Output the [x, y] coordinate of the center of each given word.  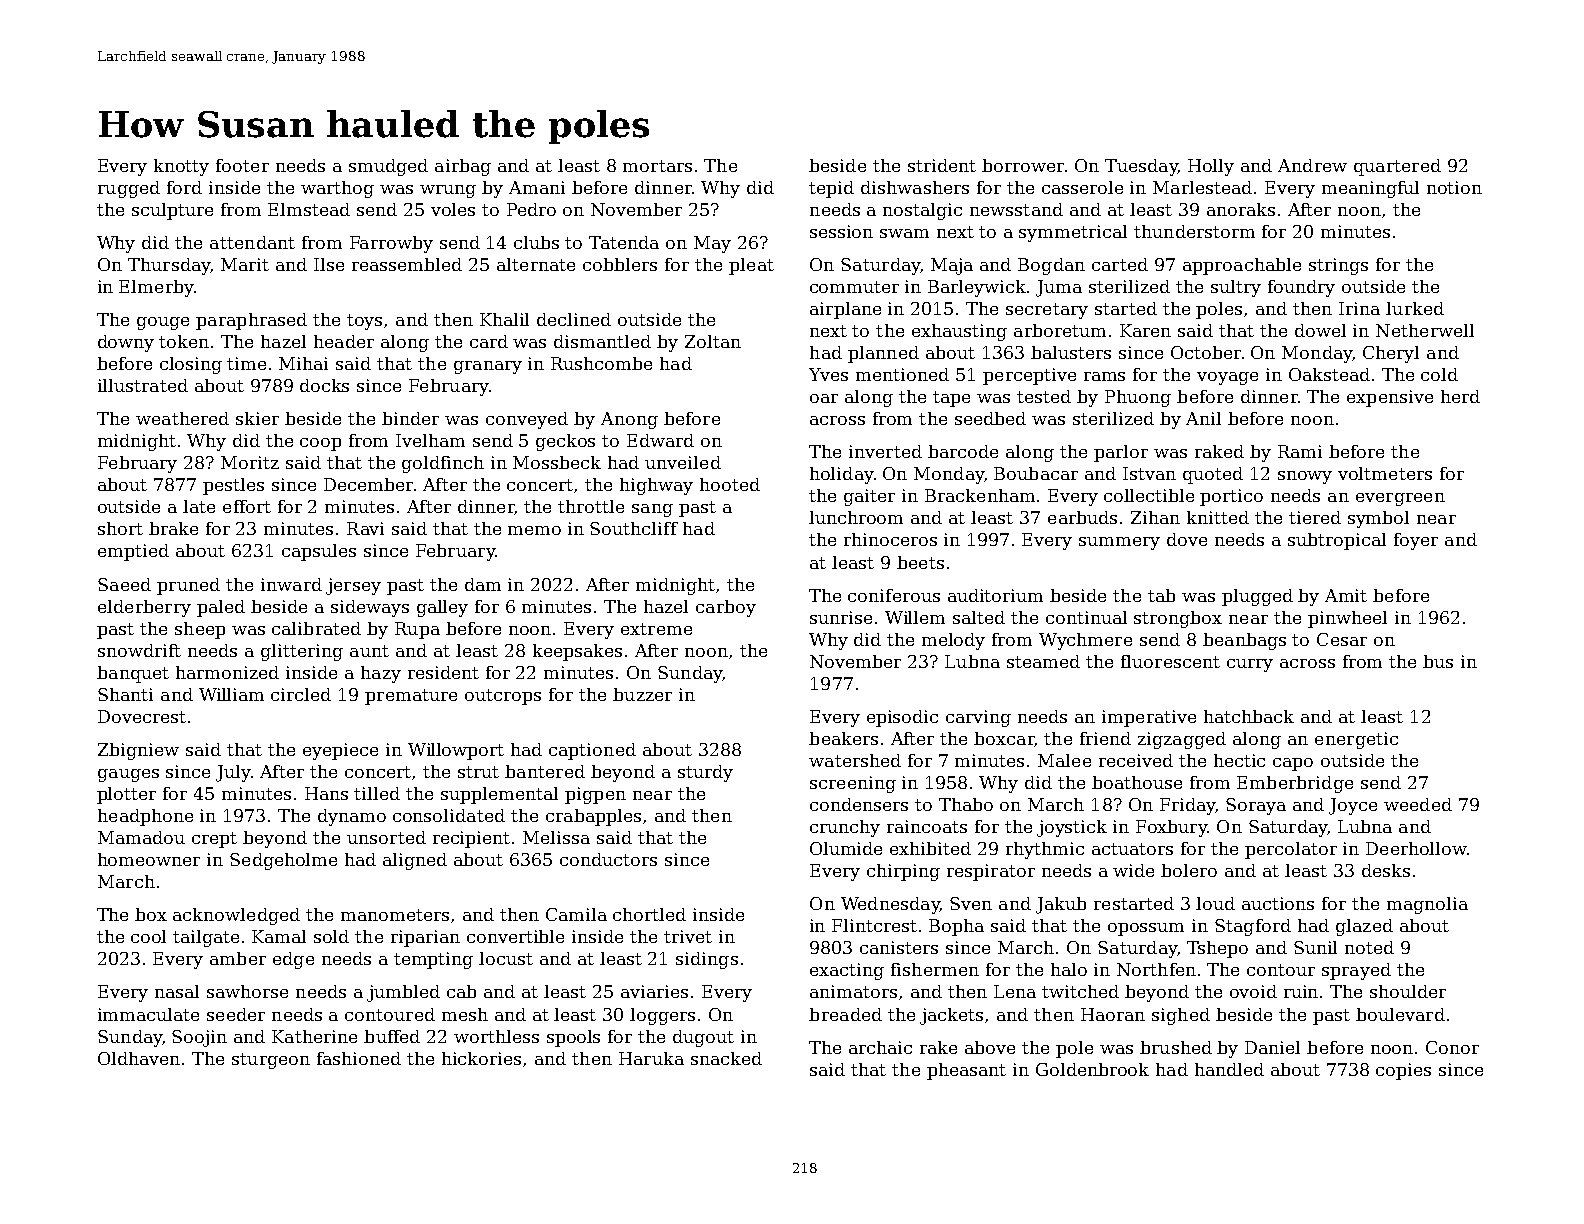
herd [1460, 396]
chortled [649, 914]
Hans [326, 793]
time [246, 363]
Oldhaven [139, 1058]
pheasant [966, 1071]
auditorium [995, 595]
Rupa [417, 630]
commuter [854, 287]
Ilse [329, 264]
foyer [1416, 541]
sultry [1236, 288]
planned [883, 354]
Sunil [1315, 947]
